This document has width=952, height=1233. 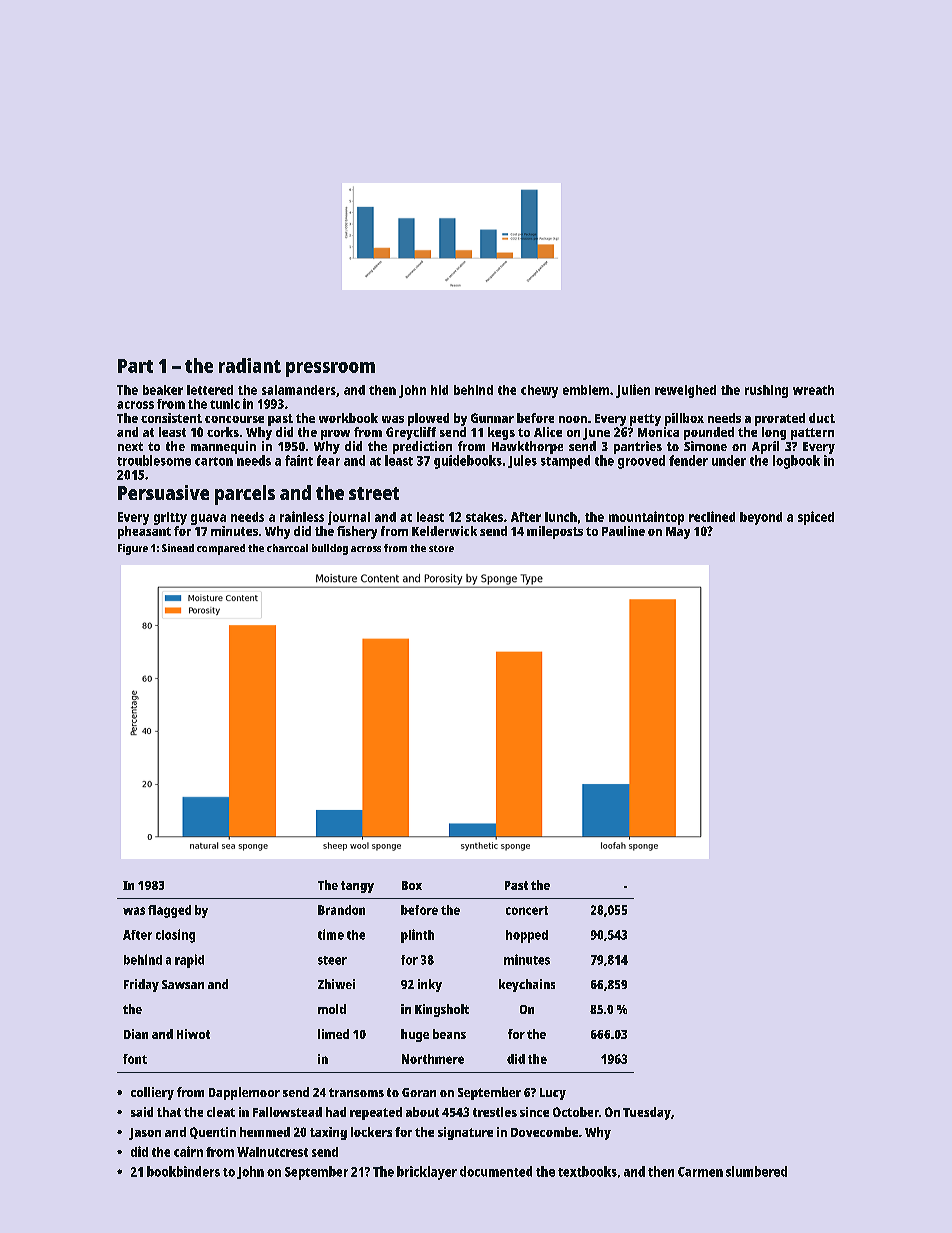 I want to click on taxing, so click(x=328, y=1133).
